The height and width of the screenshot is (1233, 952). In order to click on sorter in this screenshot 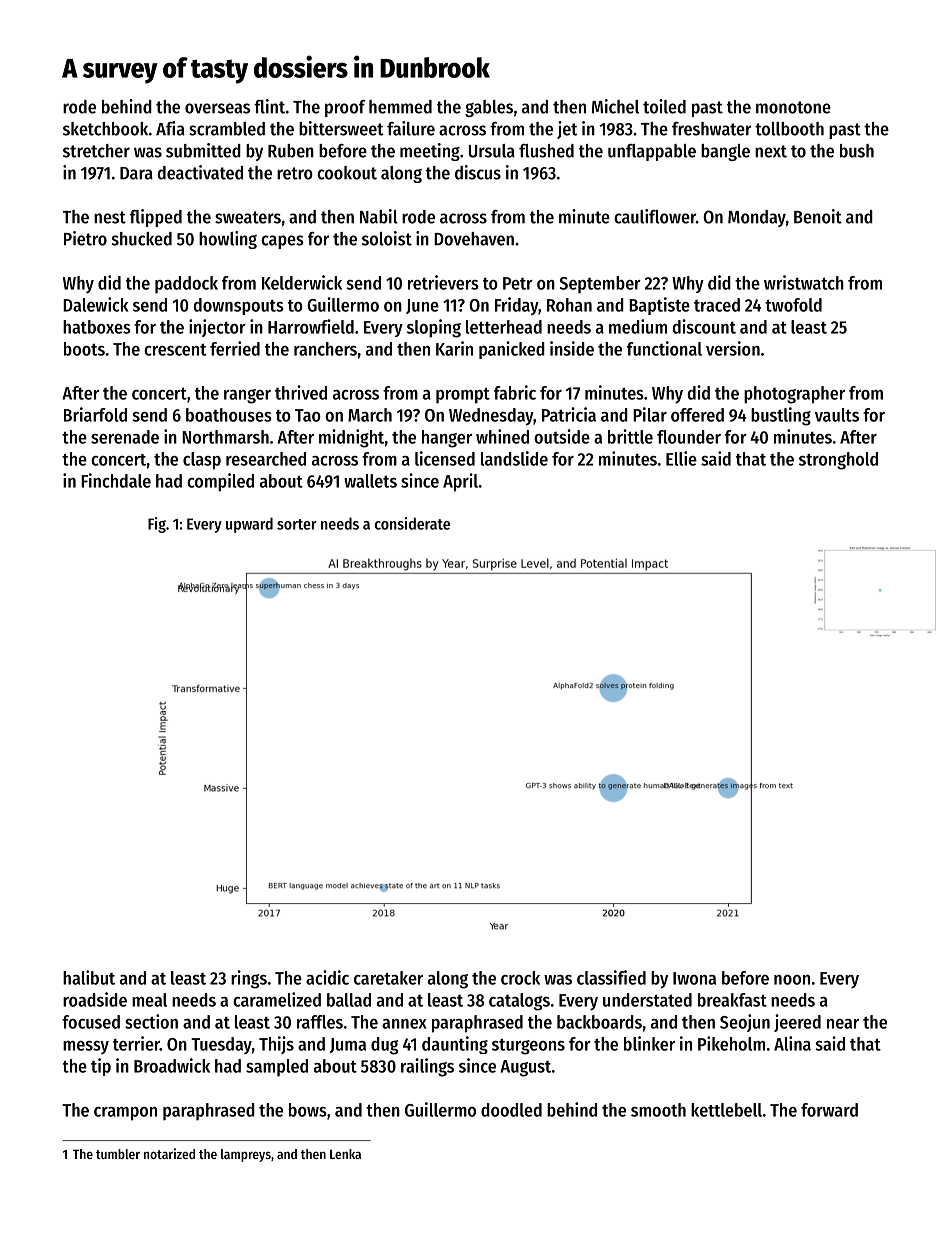, I will do `click(297, 524)`.
